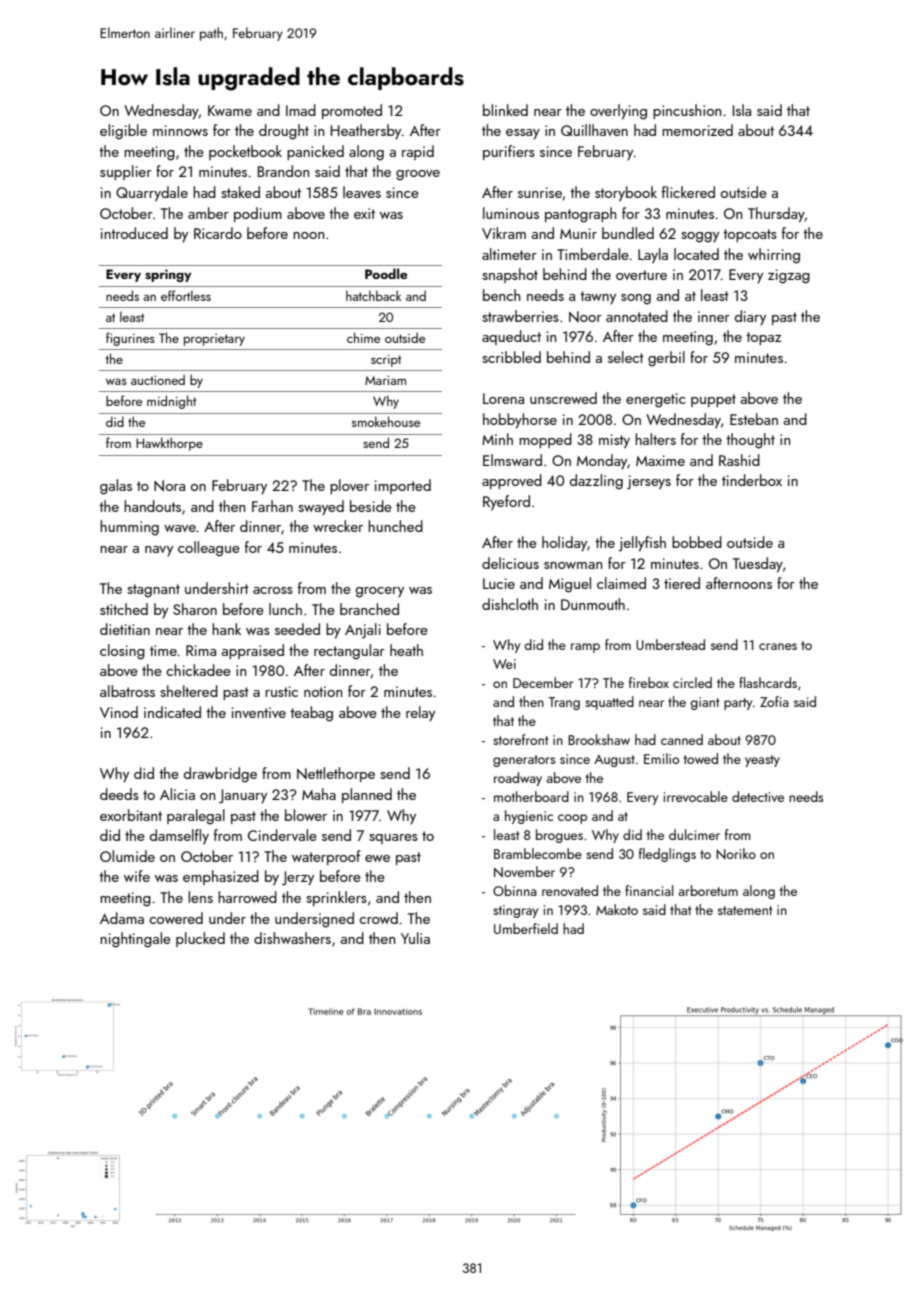 The width and height of the screenshot is (924, 1308). I want to click on statement, so click(745, 910).
